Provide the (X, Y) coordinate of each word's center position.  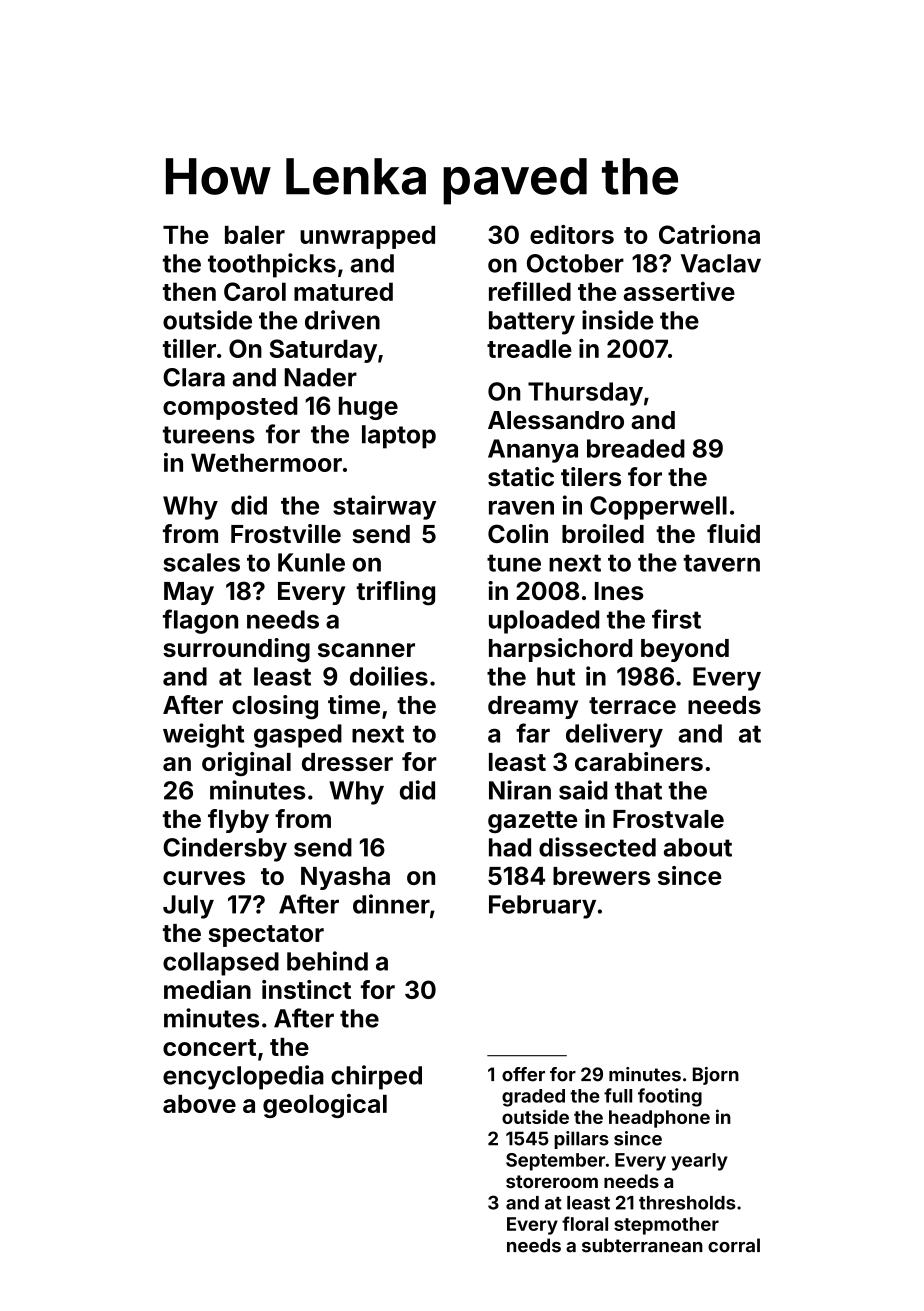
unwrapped (367, 237)
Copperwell (658, 508)
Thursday (585, 394)
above (199, 1104)
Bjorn (716, 1076)
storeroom (552, 1181)
